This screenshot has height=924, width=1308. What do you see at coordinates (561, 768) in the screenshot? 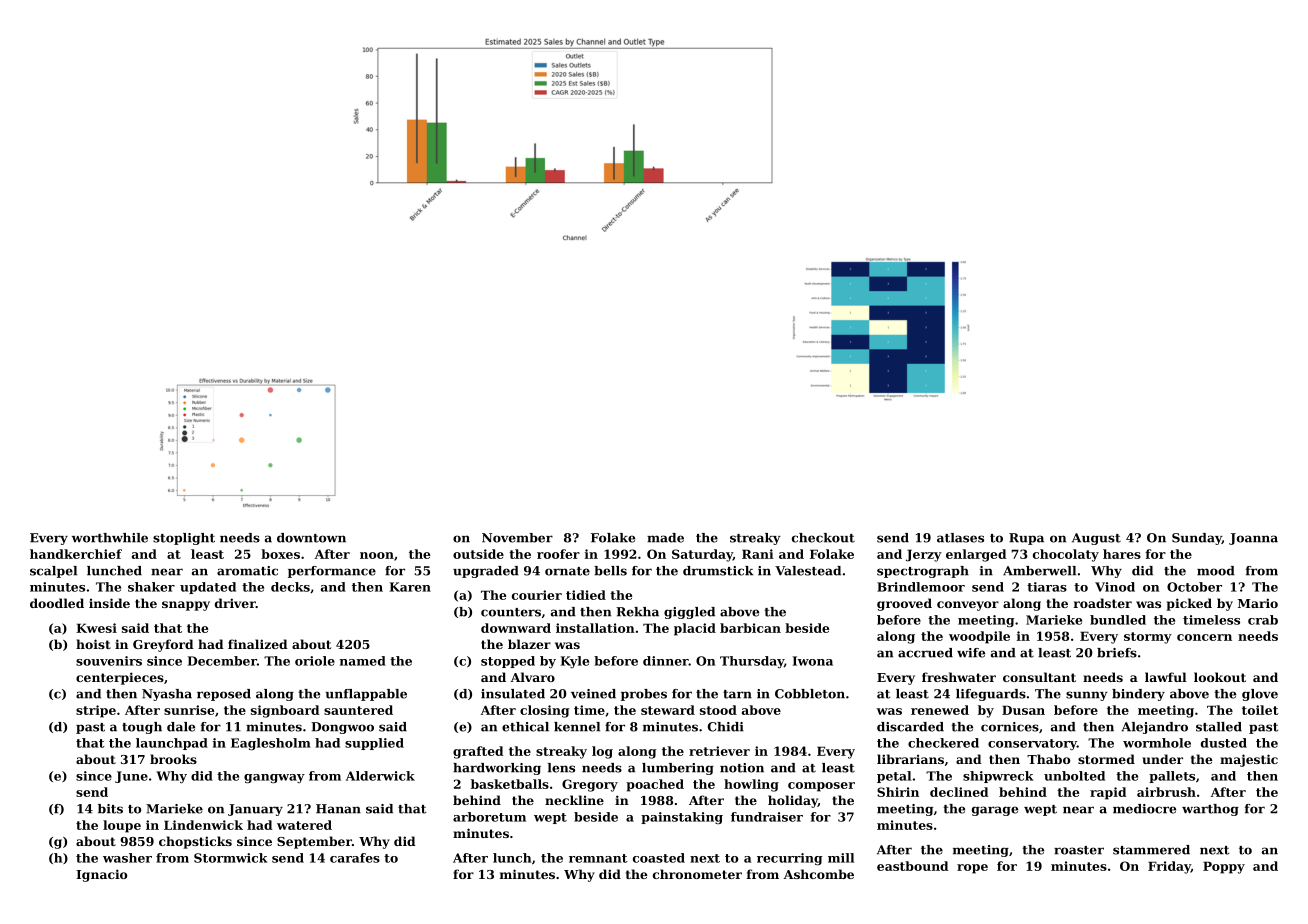
I see `lens` at bounding box center [561, 768].
